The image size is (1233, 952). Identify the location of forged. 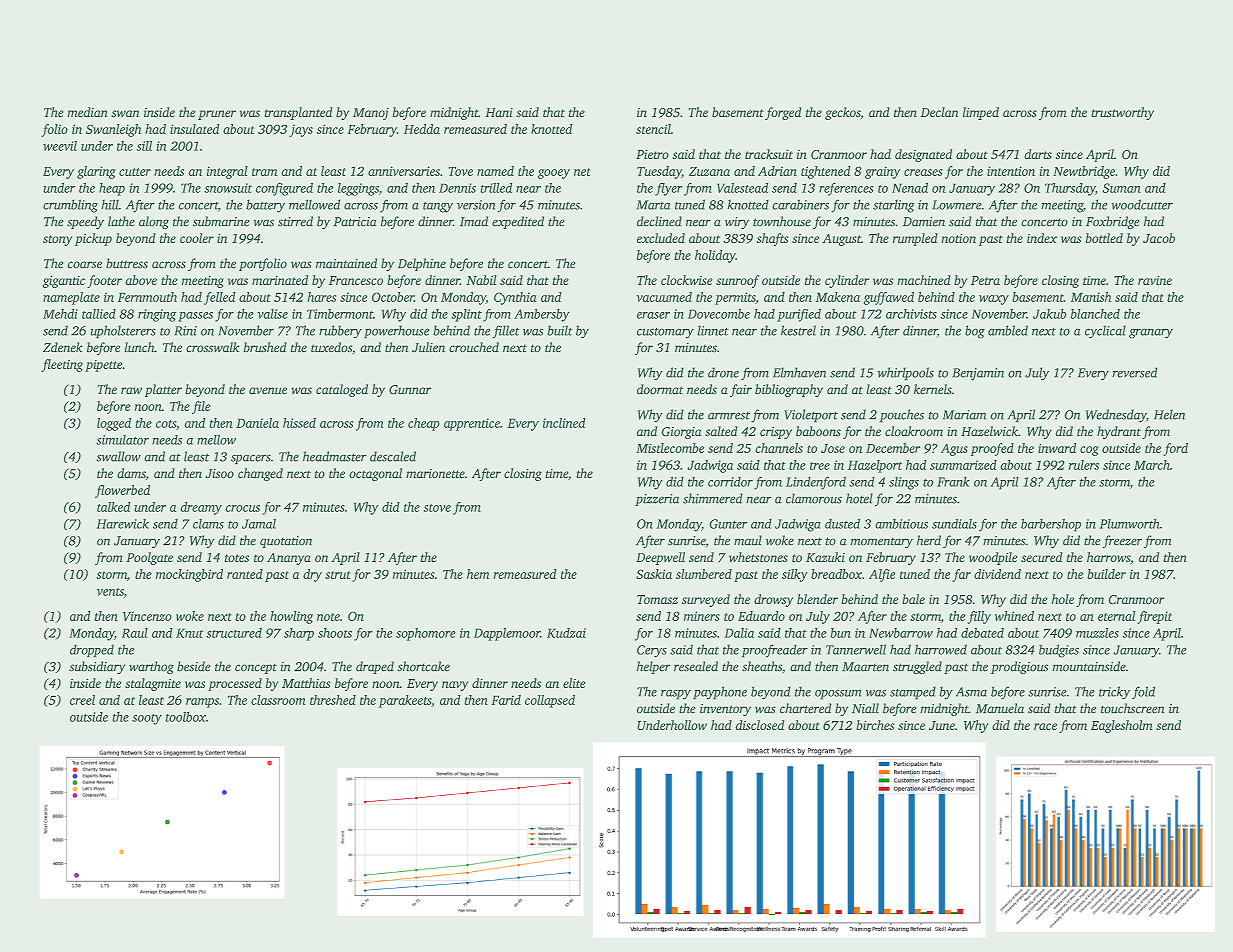
(783, 113).
